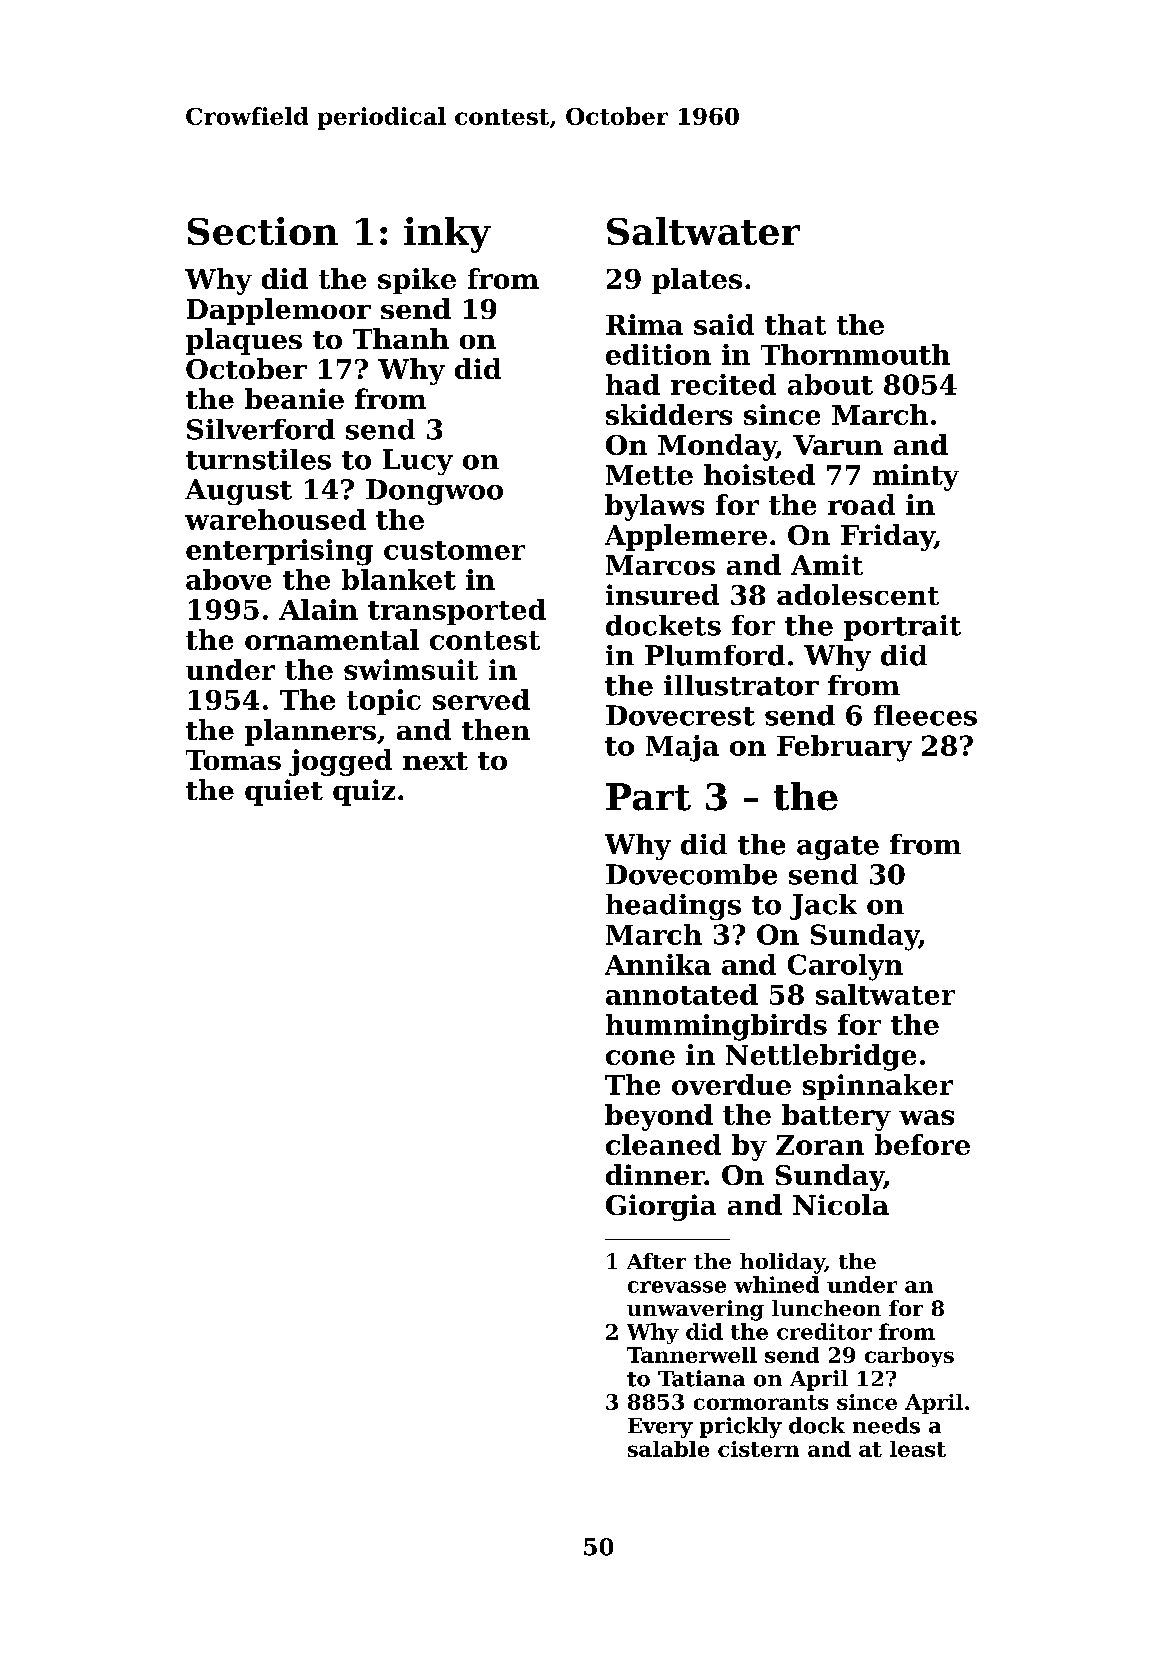  Describe the element at coordinates (758, 1449) in the screenshot. I see `cistern` at that location.
